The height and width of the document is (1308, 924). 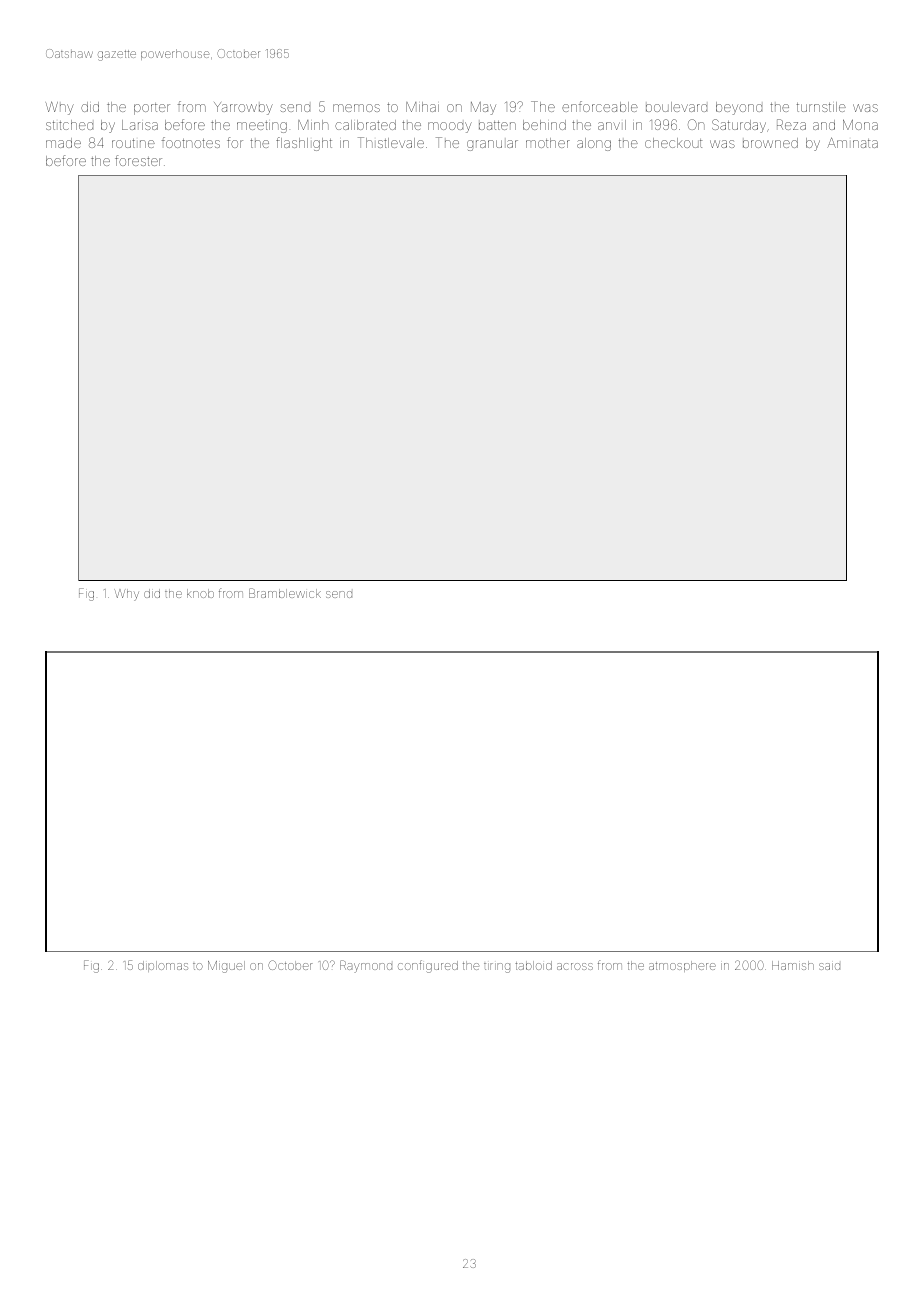 What do you see at coordinates (548, 143) in the document?
I see `mother` at bounding box center [548, 143].
